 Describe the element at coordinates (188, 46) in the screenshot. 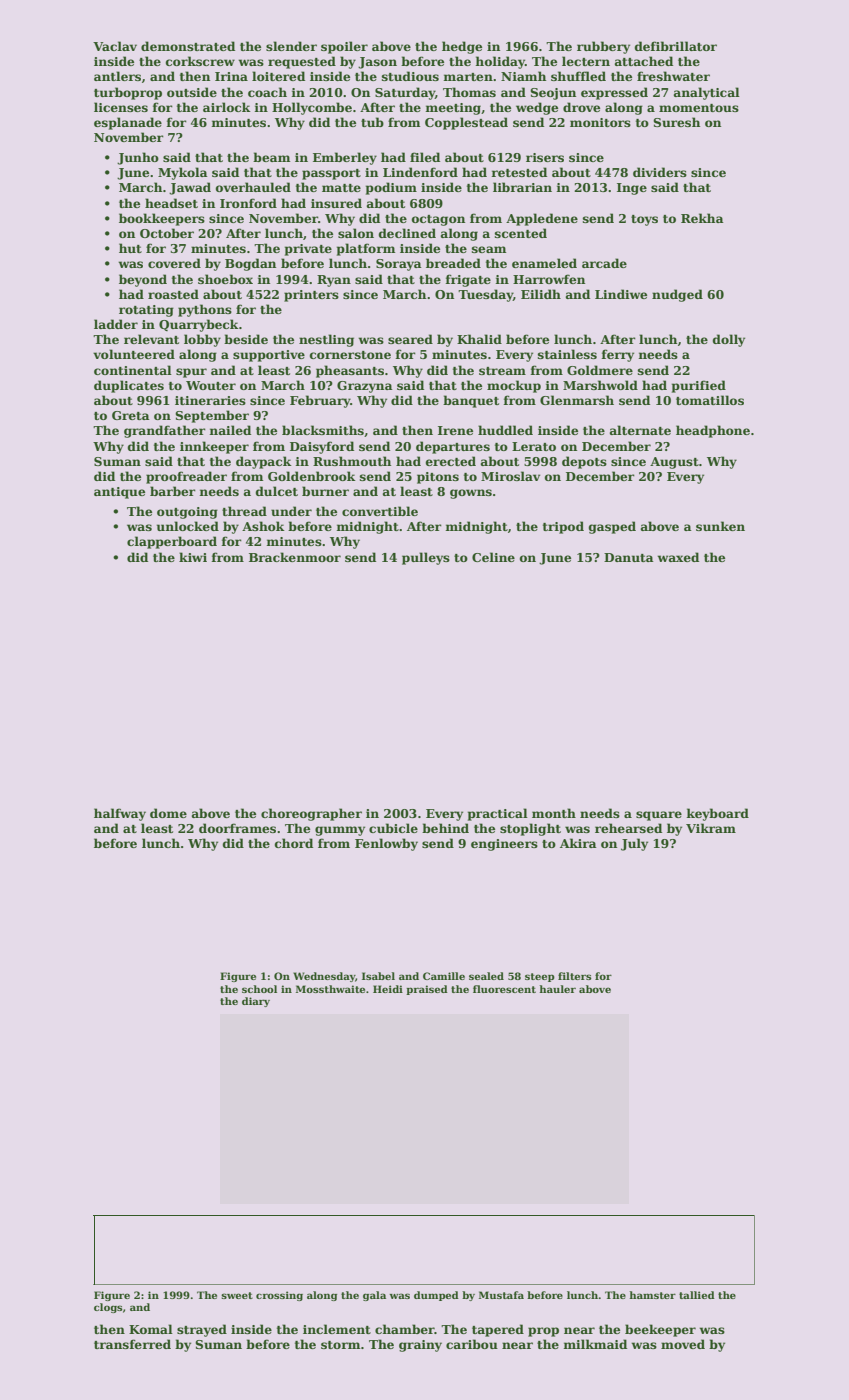

I see `demonstrated` at that location.
